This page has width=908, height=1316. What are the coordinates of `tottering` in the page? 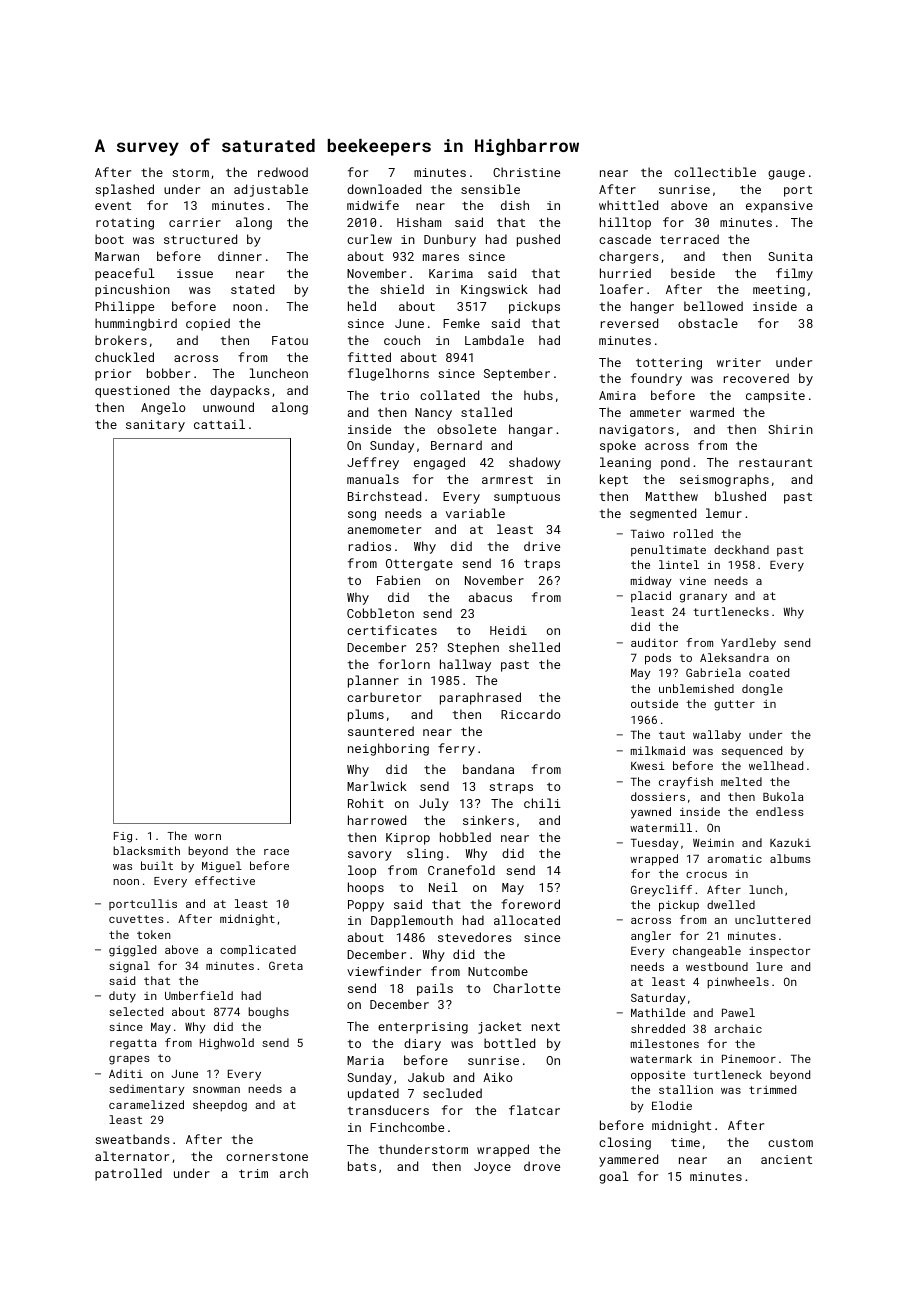 It's located at (669, 364).
